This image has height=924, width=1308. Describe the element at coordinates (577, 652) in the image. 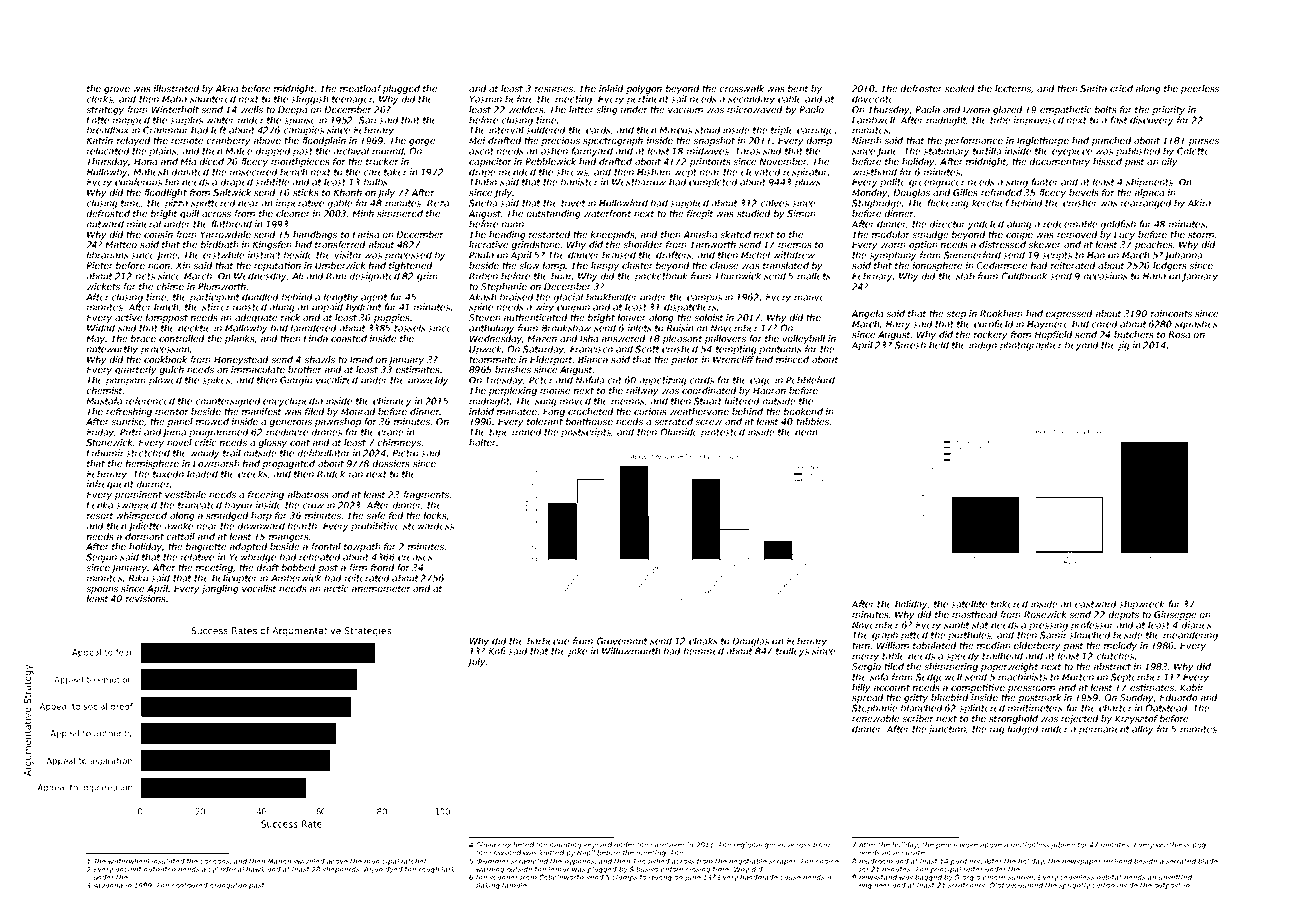

I see `joke` at that location.
